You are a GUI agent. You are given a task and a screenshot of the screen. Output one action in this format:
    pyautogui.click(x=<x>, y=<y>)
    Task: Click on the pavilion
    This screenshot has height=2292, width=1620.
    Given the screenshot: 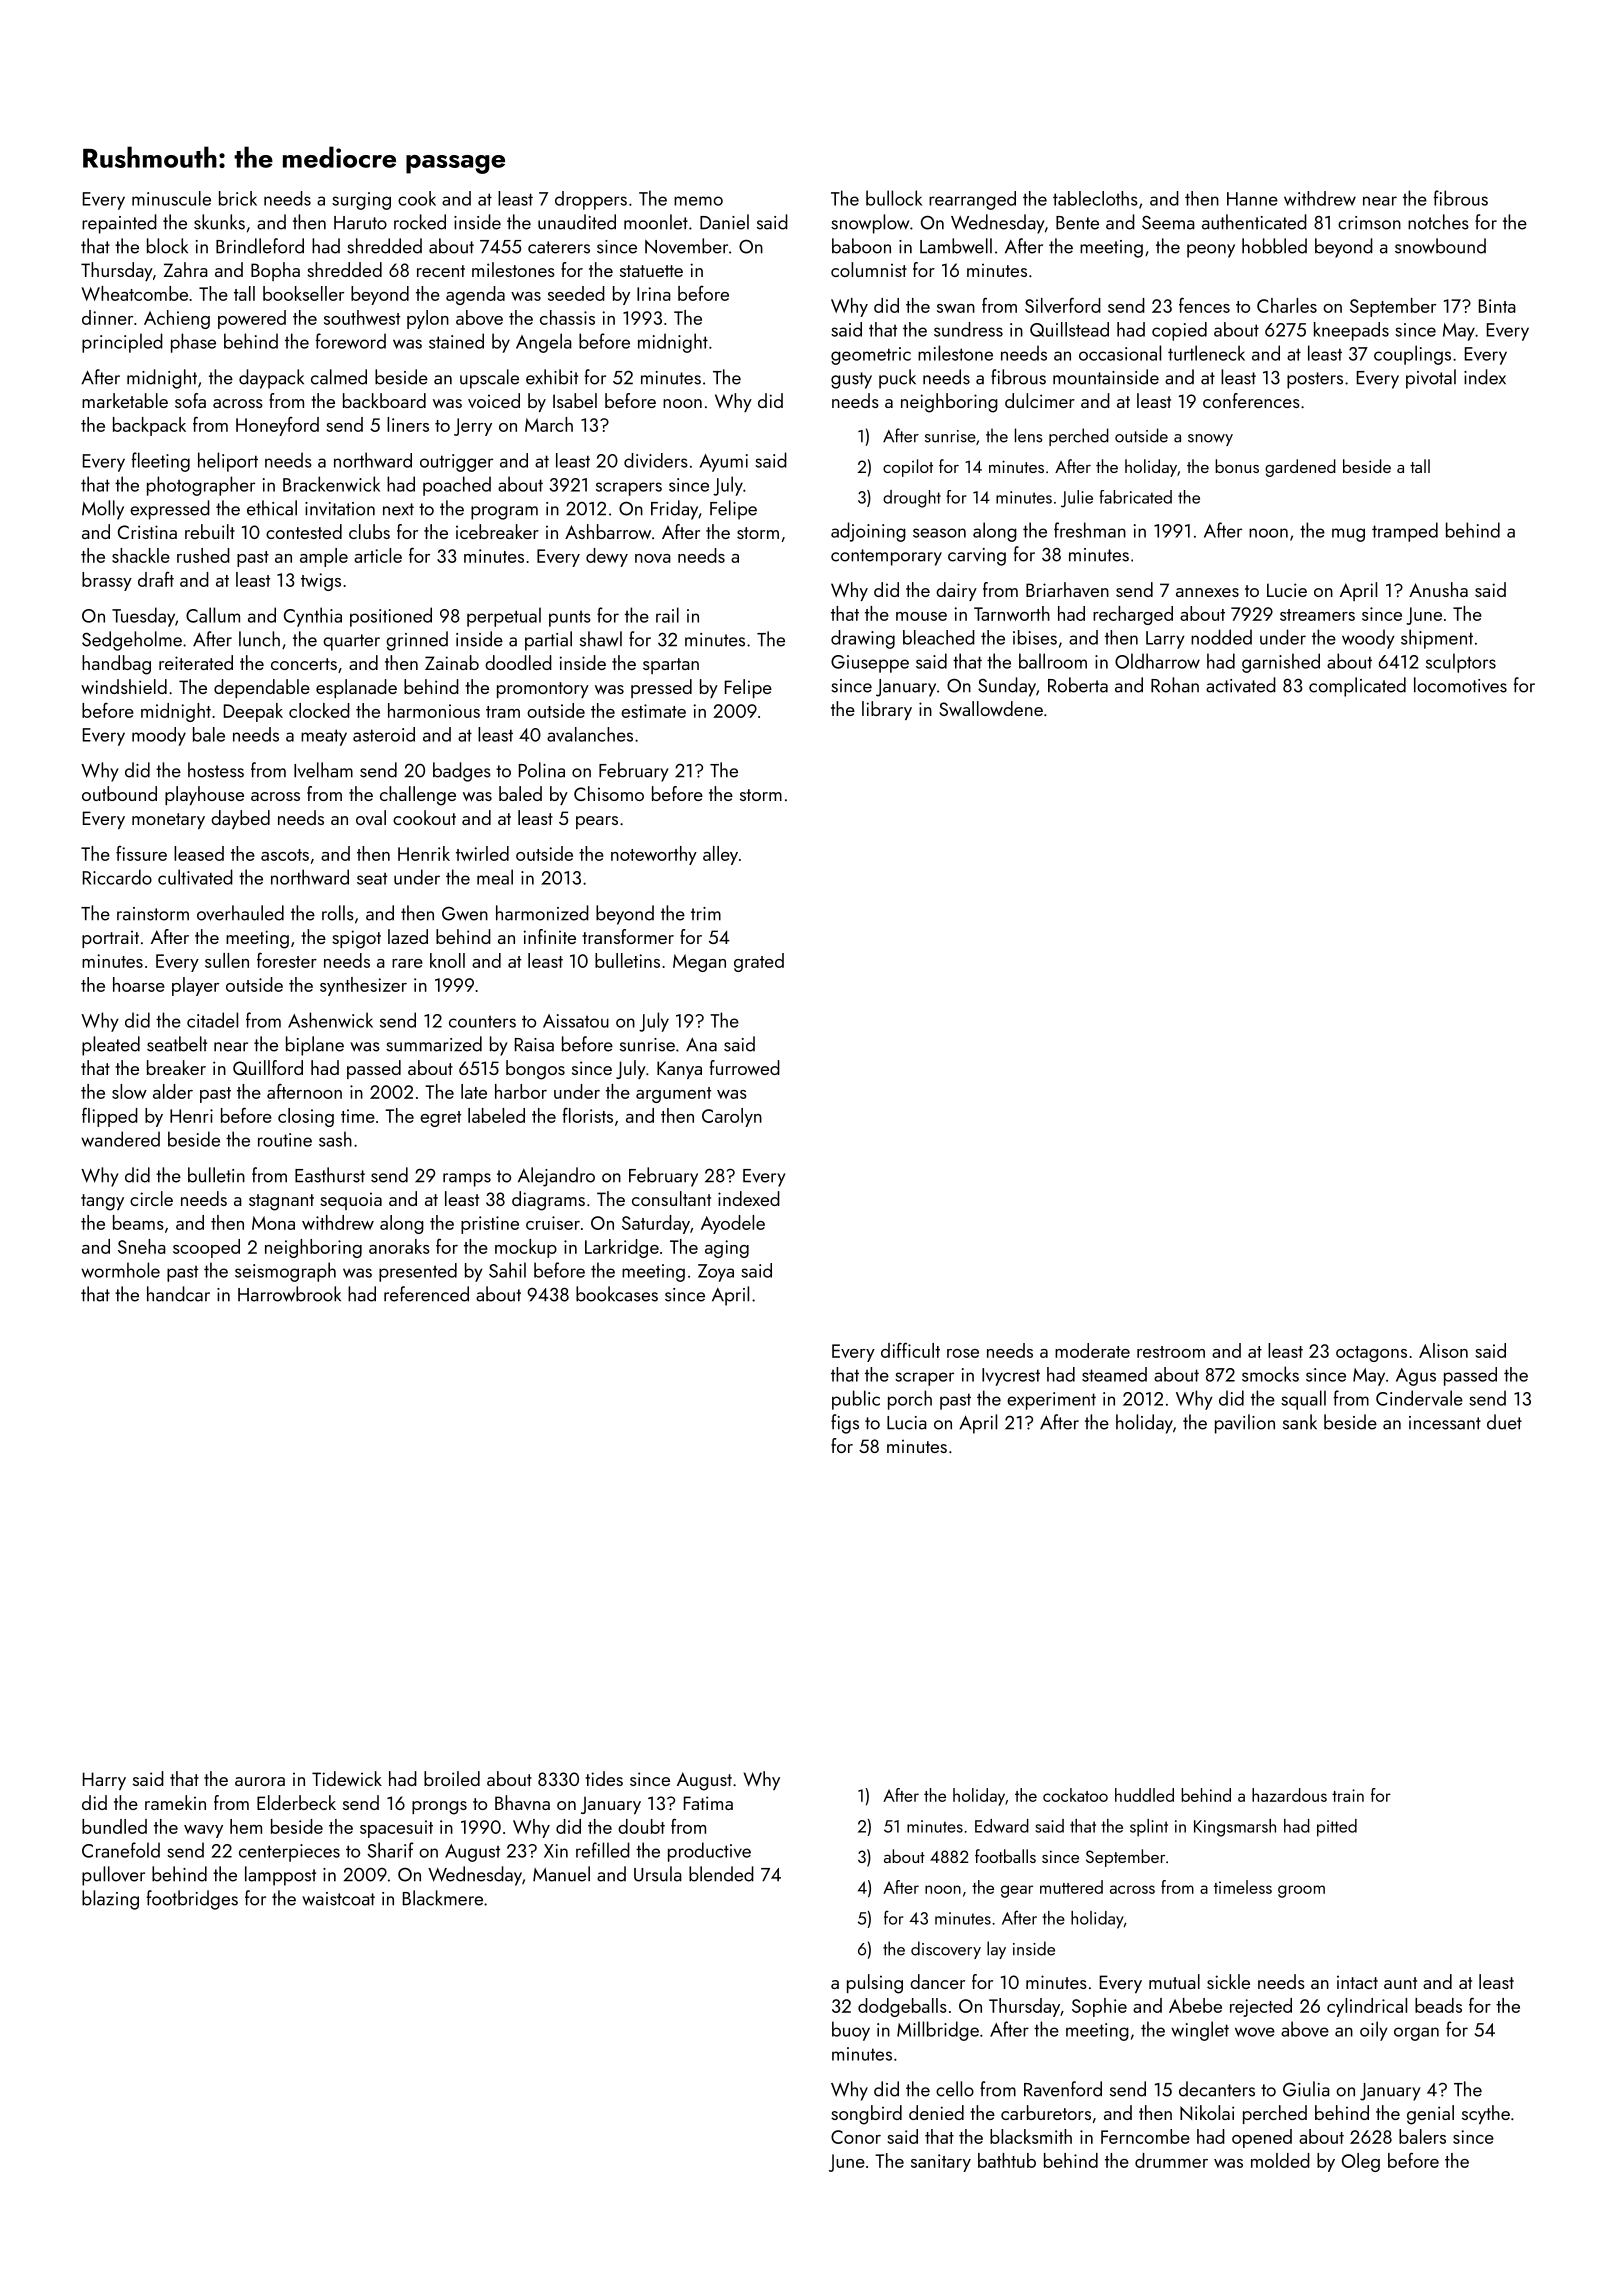 What is the action you would take?
    pyautogui.click(x=1245, y=1424)
